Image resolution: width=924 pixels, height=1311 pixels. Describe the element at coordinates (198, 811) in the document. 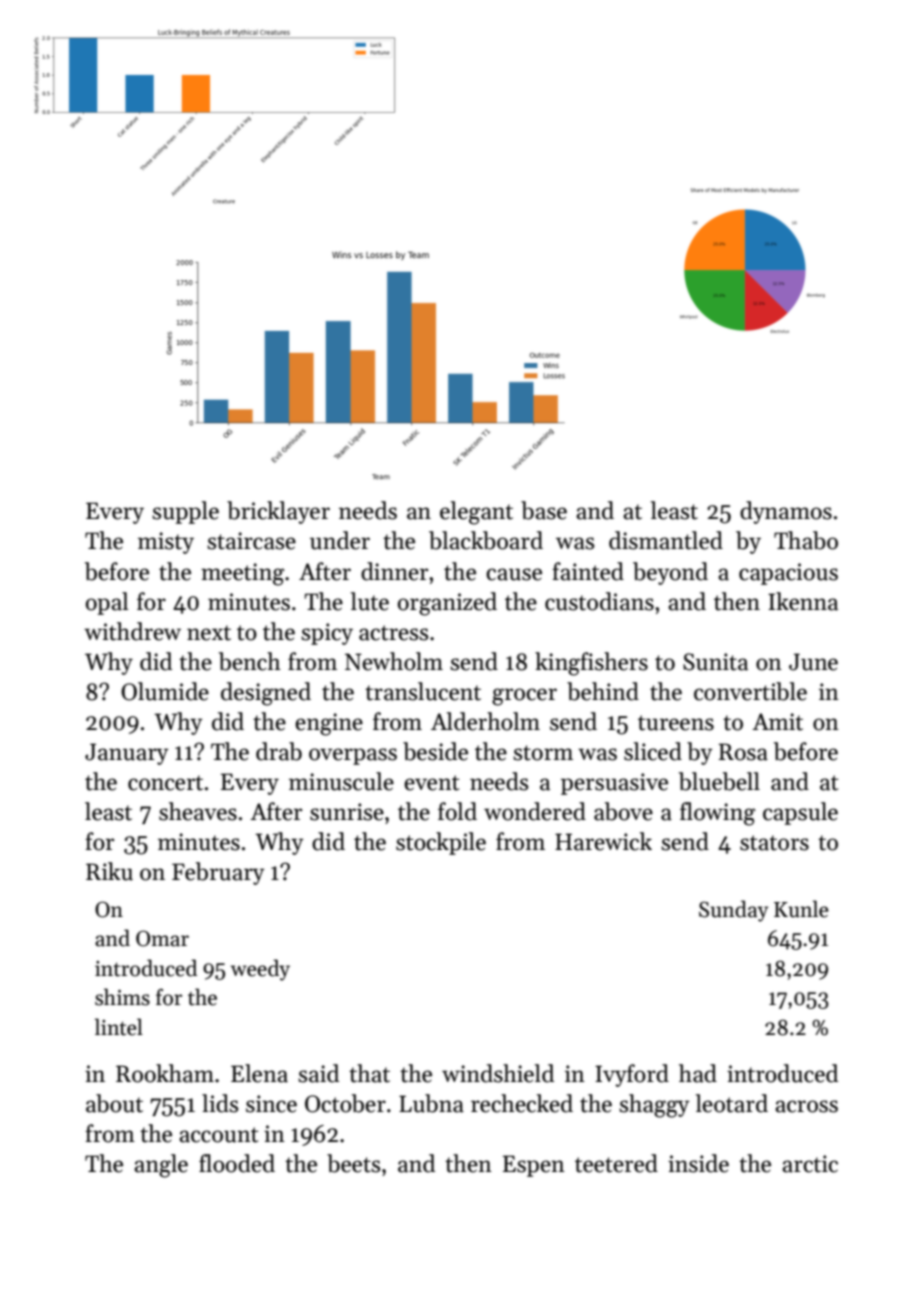

I see `sheaves` at that location.
